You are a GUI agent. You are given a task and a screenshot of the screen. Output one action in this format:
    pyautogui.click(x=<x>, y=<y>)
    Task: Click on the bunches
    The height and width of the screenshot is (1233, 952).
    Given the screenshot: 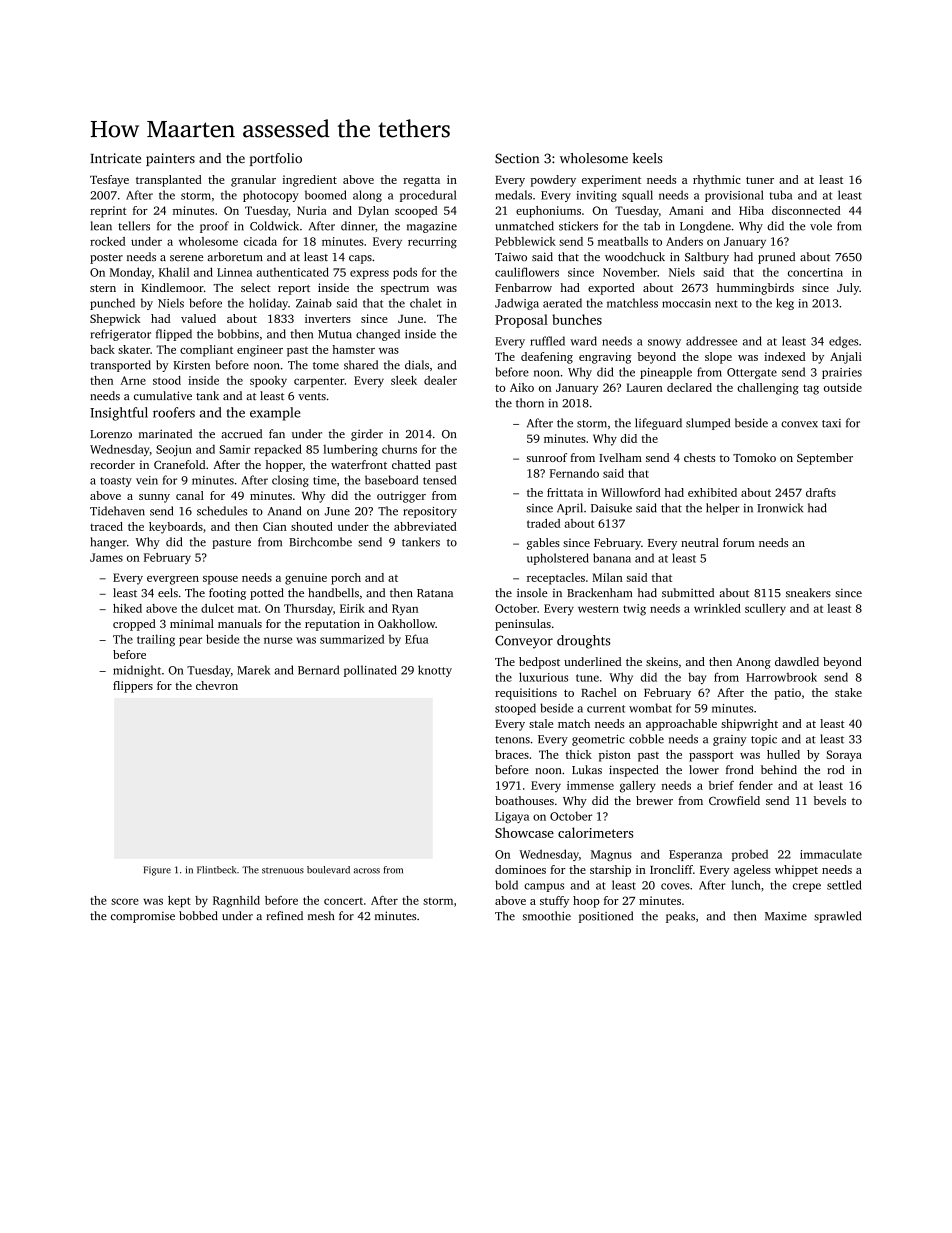 What is the action you would take?
    pyautogui.click(x=577, y=319)
